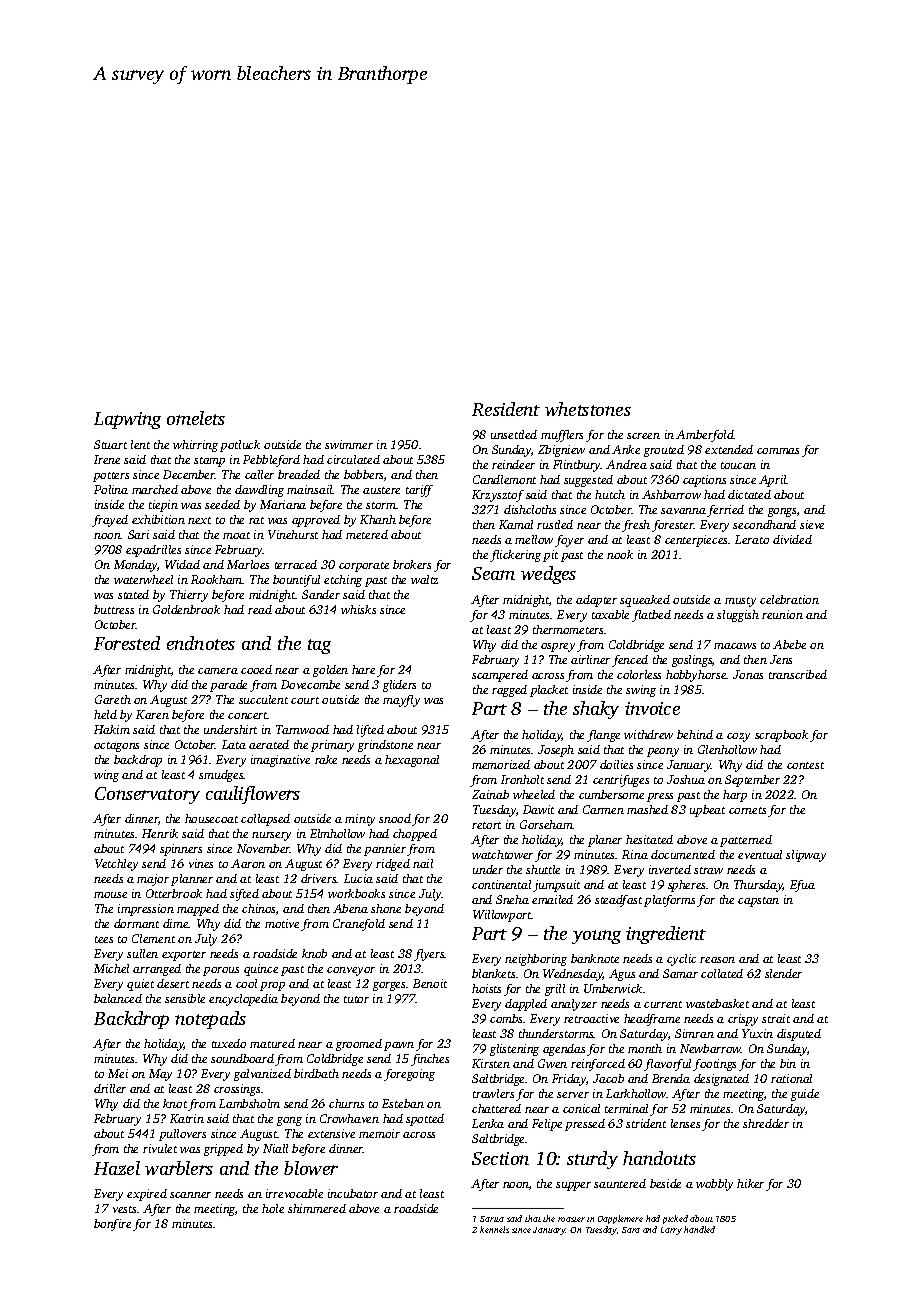 This document has height=1308, width=924. I want to click on collated, so click(722, 973).
